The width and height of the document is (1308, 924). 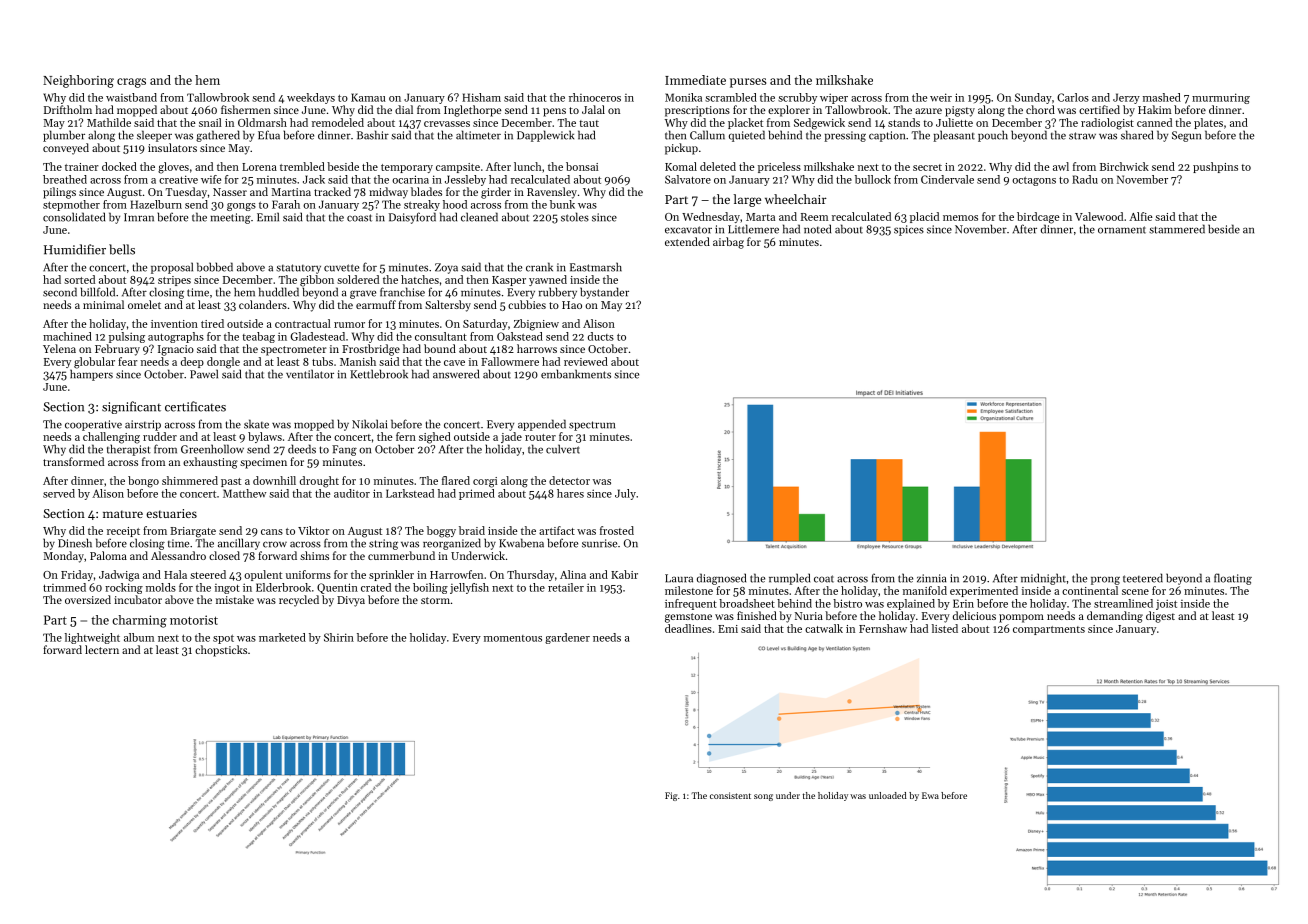 I want to click on prong, so click(x=1105, y=580).
